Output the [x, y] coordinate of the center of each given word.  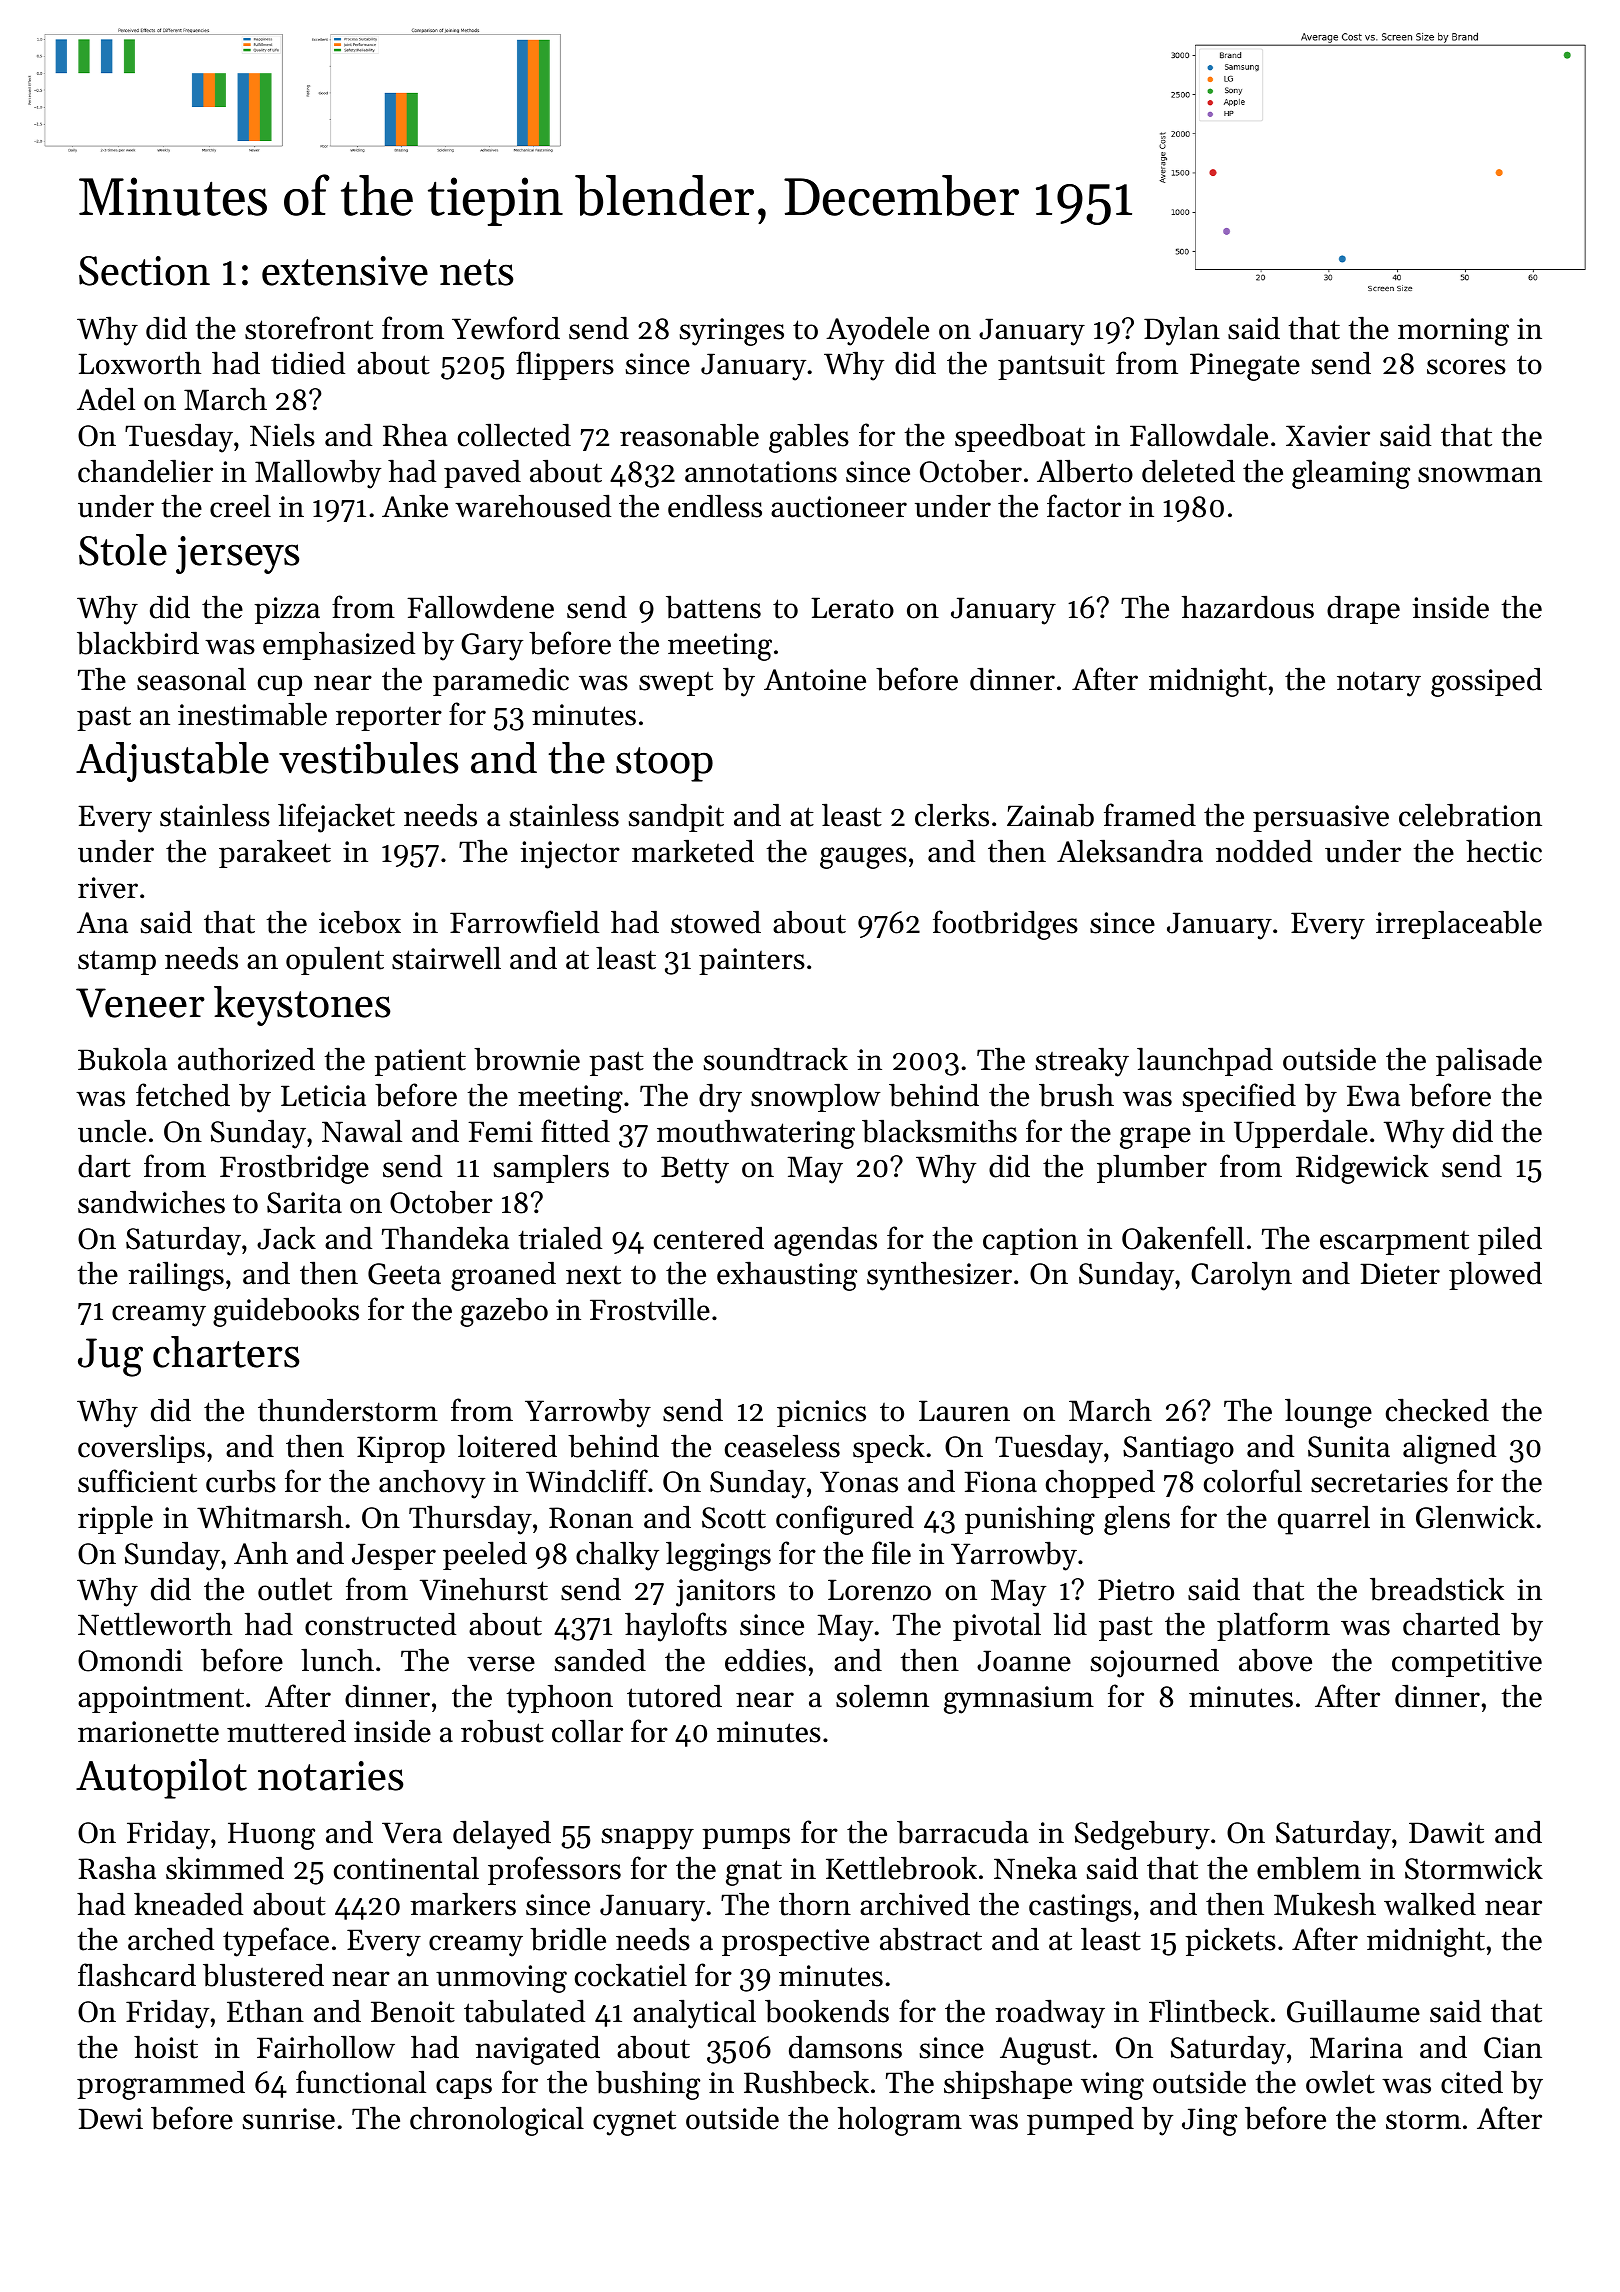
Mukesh [1325, 1904]
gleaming [1351, 474]
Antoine [815, 680]
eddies [765, 1660]
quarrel [1324, 1520]
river [108, 888]
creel [240, 506]
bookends [827, 2011]
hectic [1504, 851]
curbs [241, 1481]
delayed [502, 1835]
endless [715, 506]
